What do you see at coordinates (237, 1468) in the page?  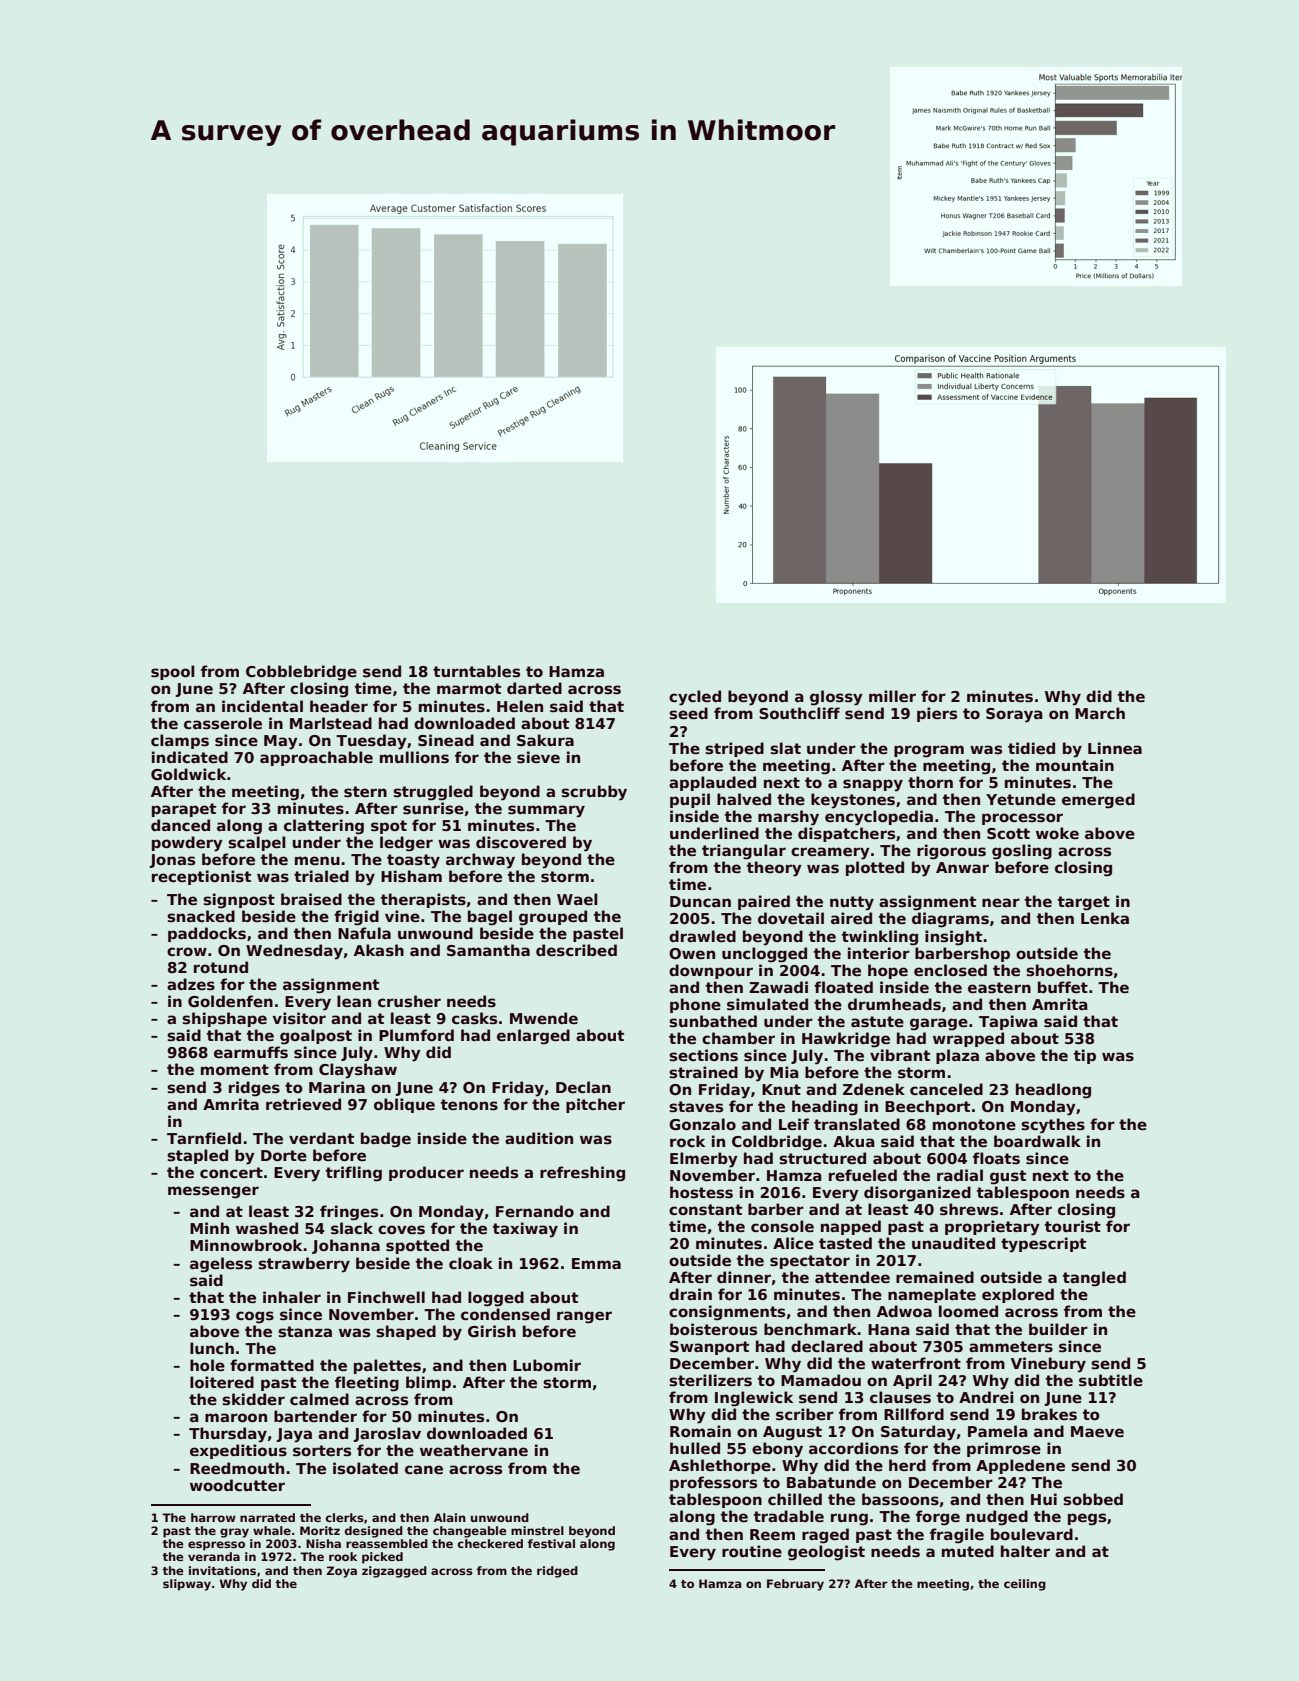 I see `Reedmouth` at bounding box center [237, 1468].
